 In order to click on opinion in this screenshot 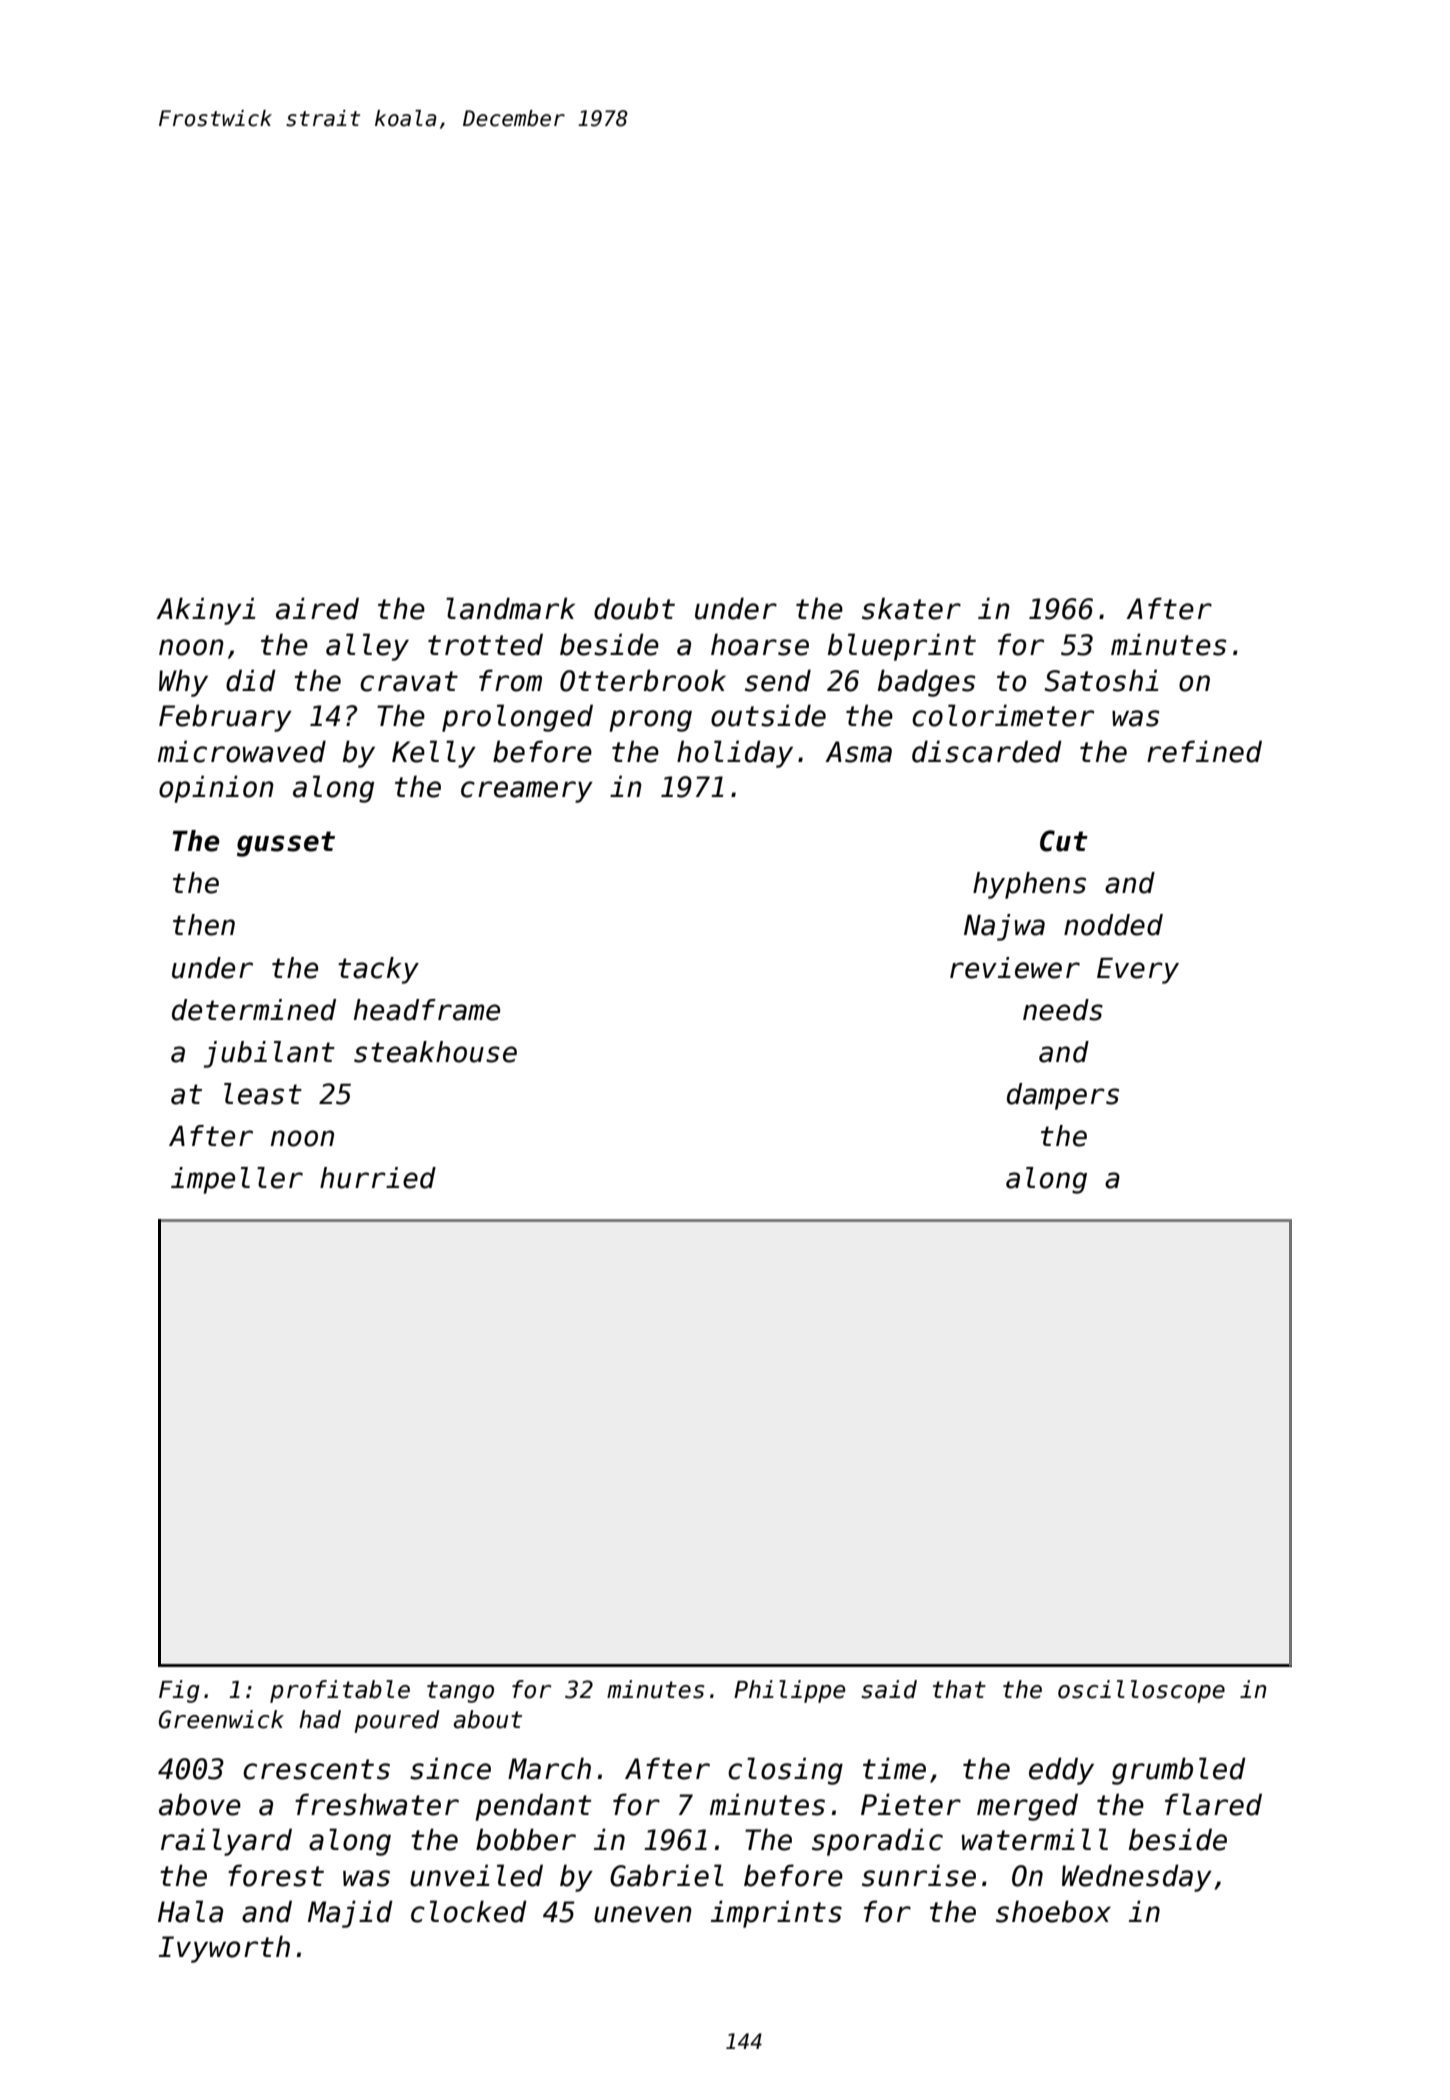, I will do `click(216, 789)`.
